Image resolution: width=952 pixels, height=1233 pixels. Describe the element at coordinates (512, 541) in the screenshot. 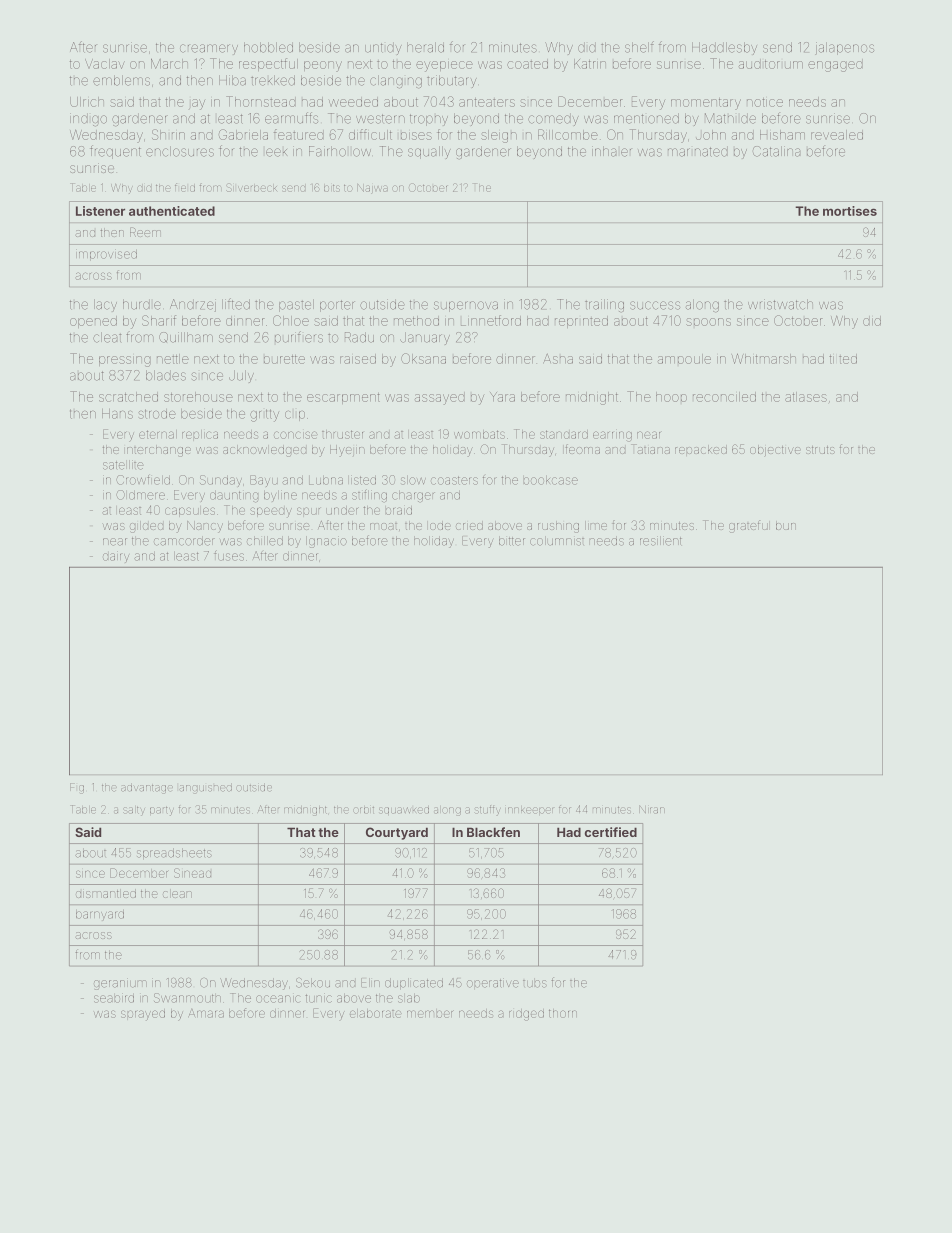

I see `bitter` at that location.
